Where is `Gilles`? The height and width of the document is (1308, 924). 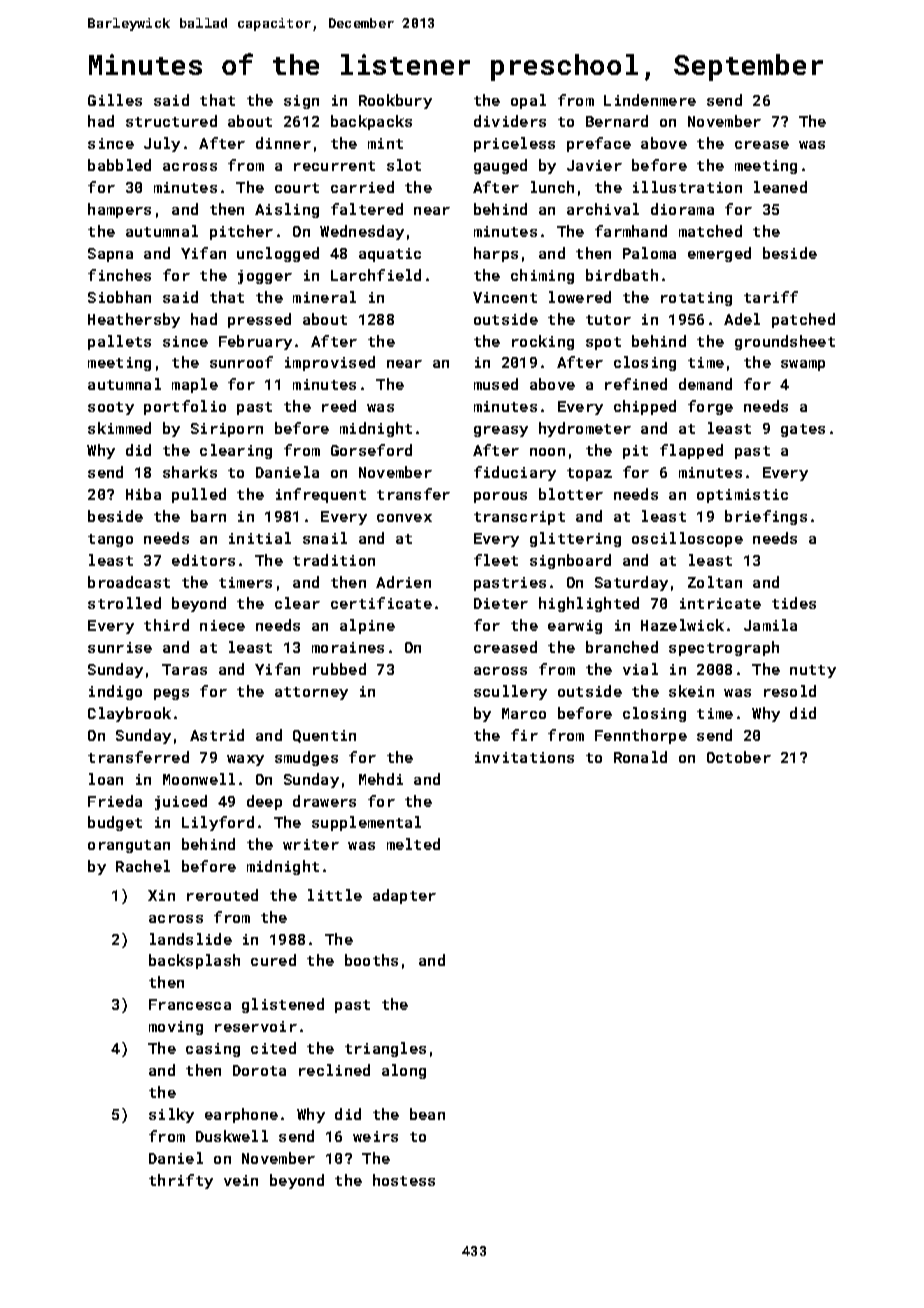 Gilles is located at coordinates (115, 100).
